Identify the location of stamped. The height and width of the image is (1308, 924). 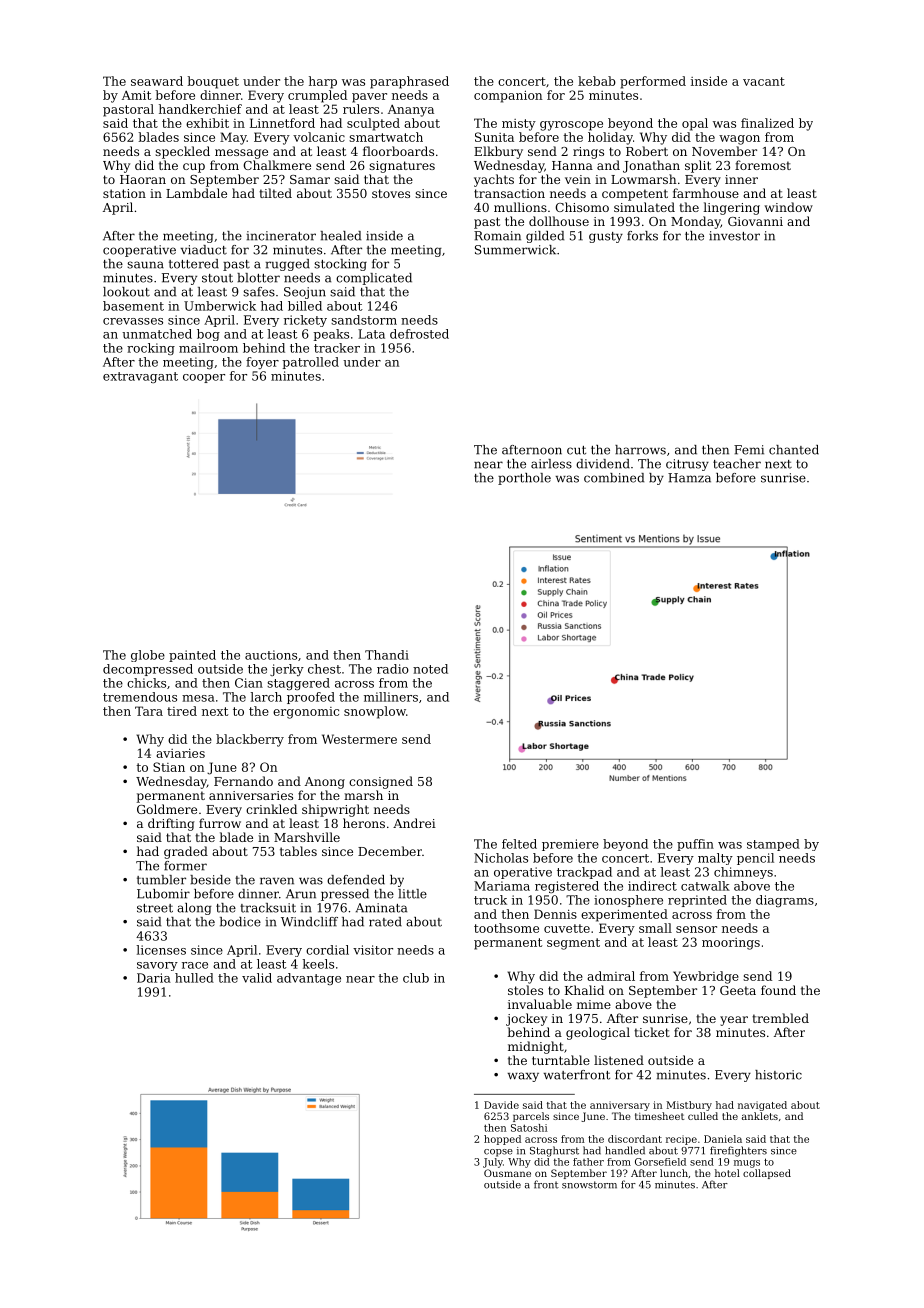
(773, 845).
